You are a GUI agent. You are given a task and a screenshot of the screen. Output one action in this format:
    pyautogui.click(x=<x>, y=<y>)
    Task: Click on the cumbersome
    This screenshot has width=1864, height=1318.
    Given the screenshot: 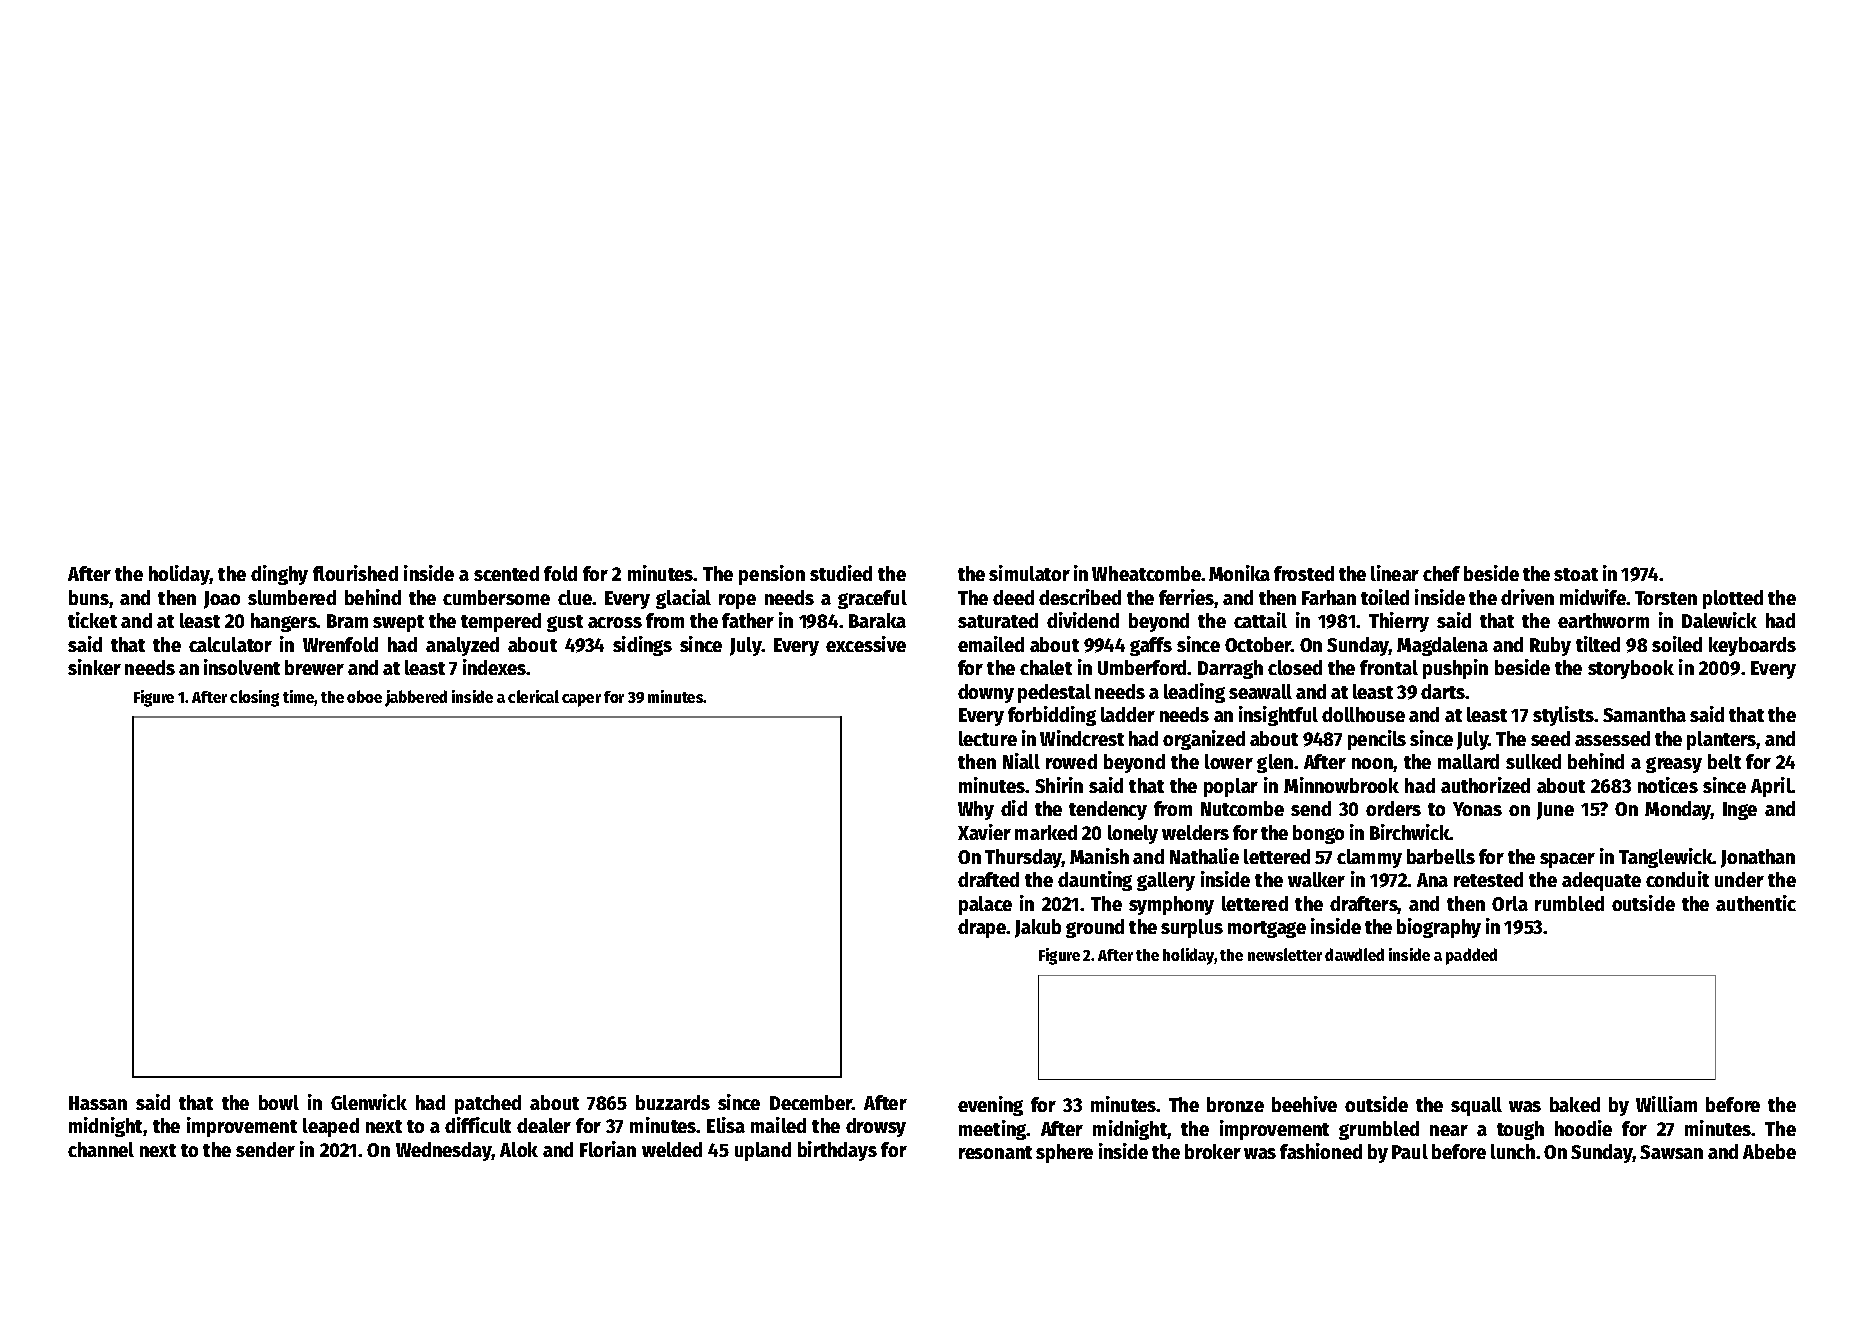 What is the action you would take?
    pyautogui.click(x=496, y=597)
